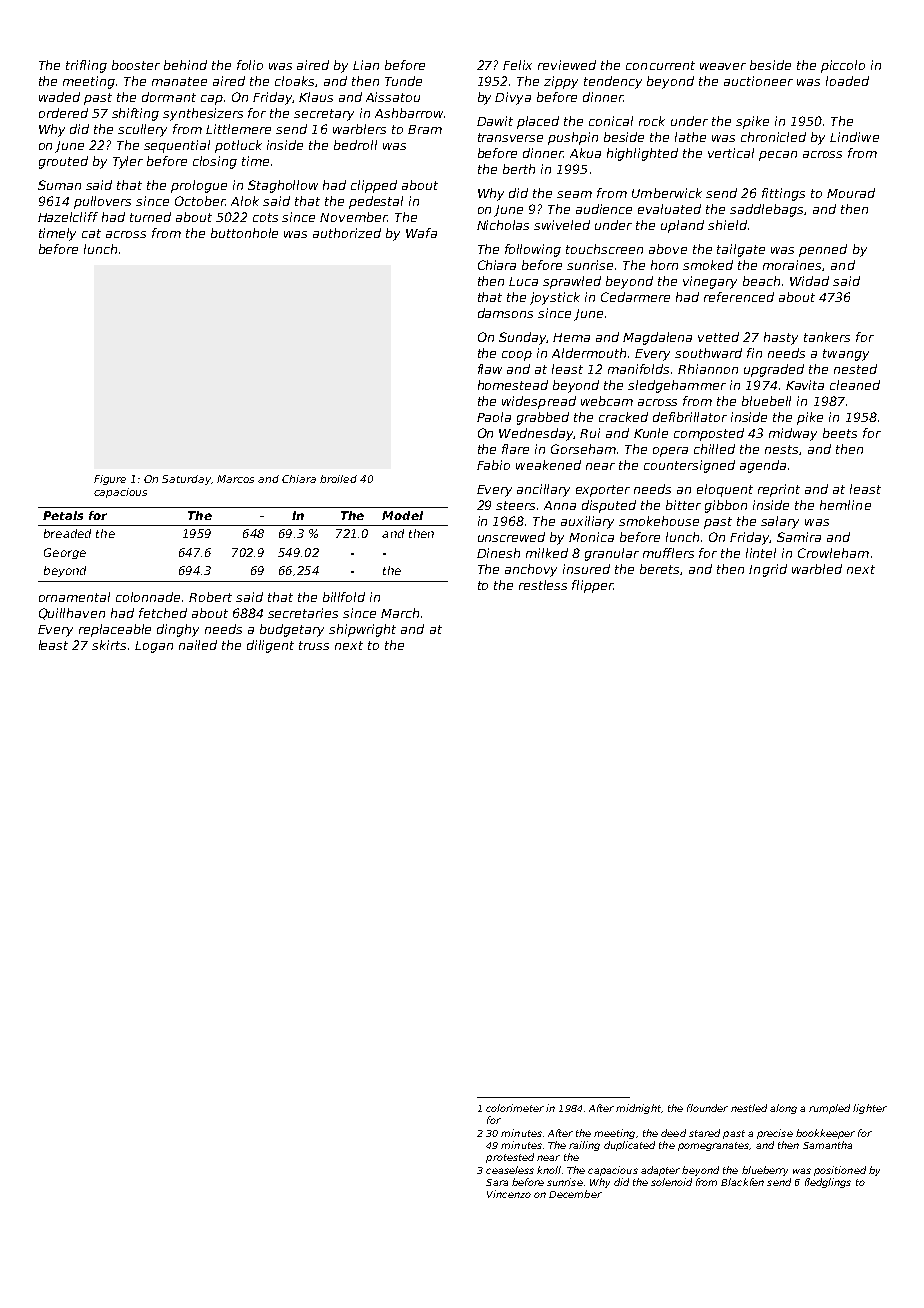  What do you see at coordinates (203, 114) in the image?
I see `synthesizers` at bounding box center [203, 114].
